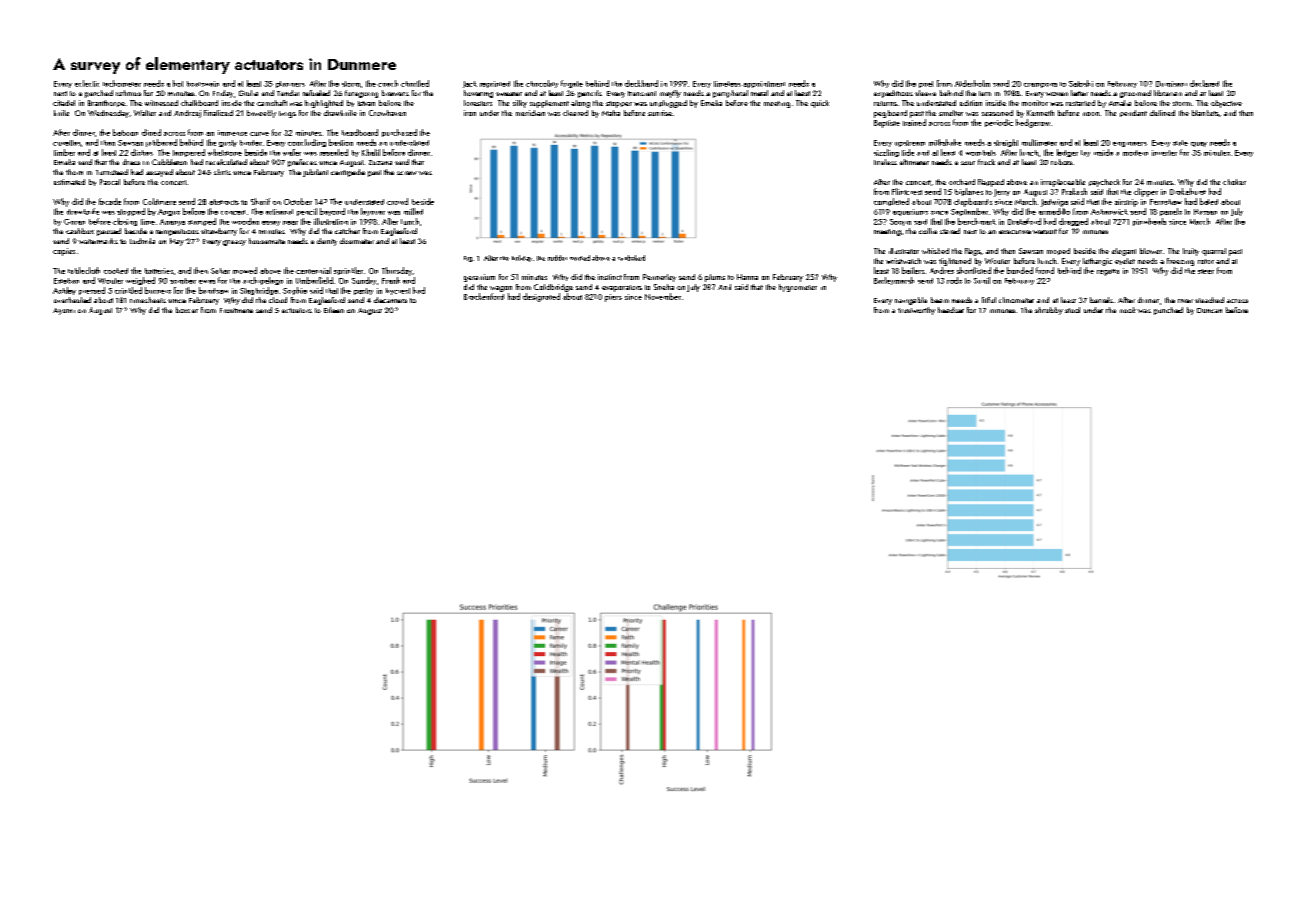 The image size is (1308, 924). I want to click on quick, so click(820, 104).
